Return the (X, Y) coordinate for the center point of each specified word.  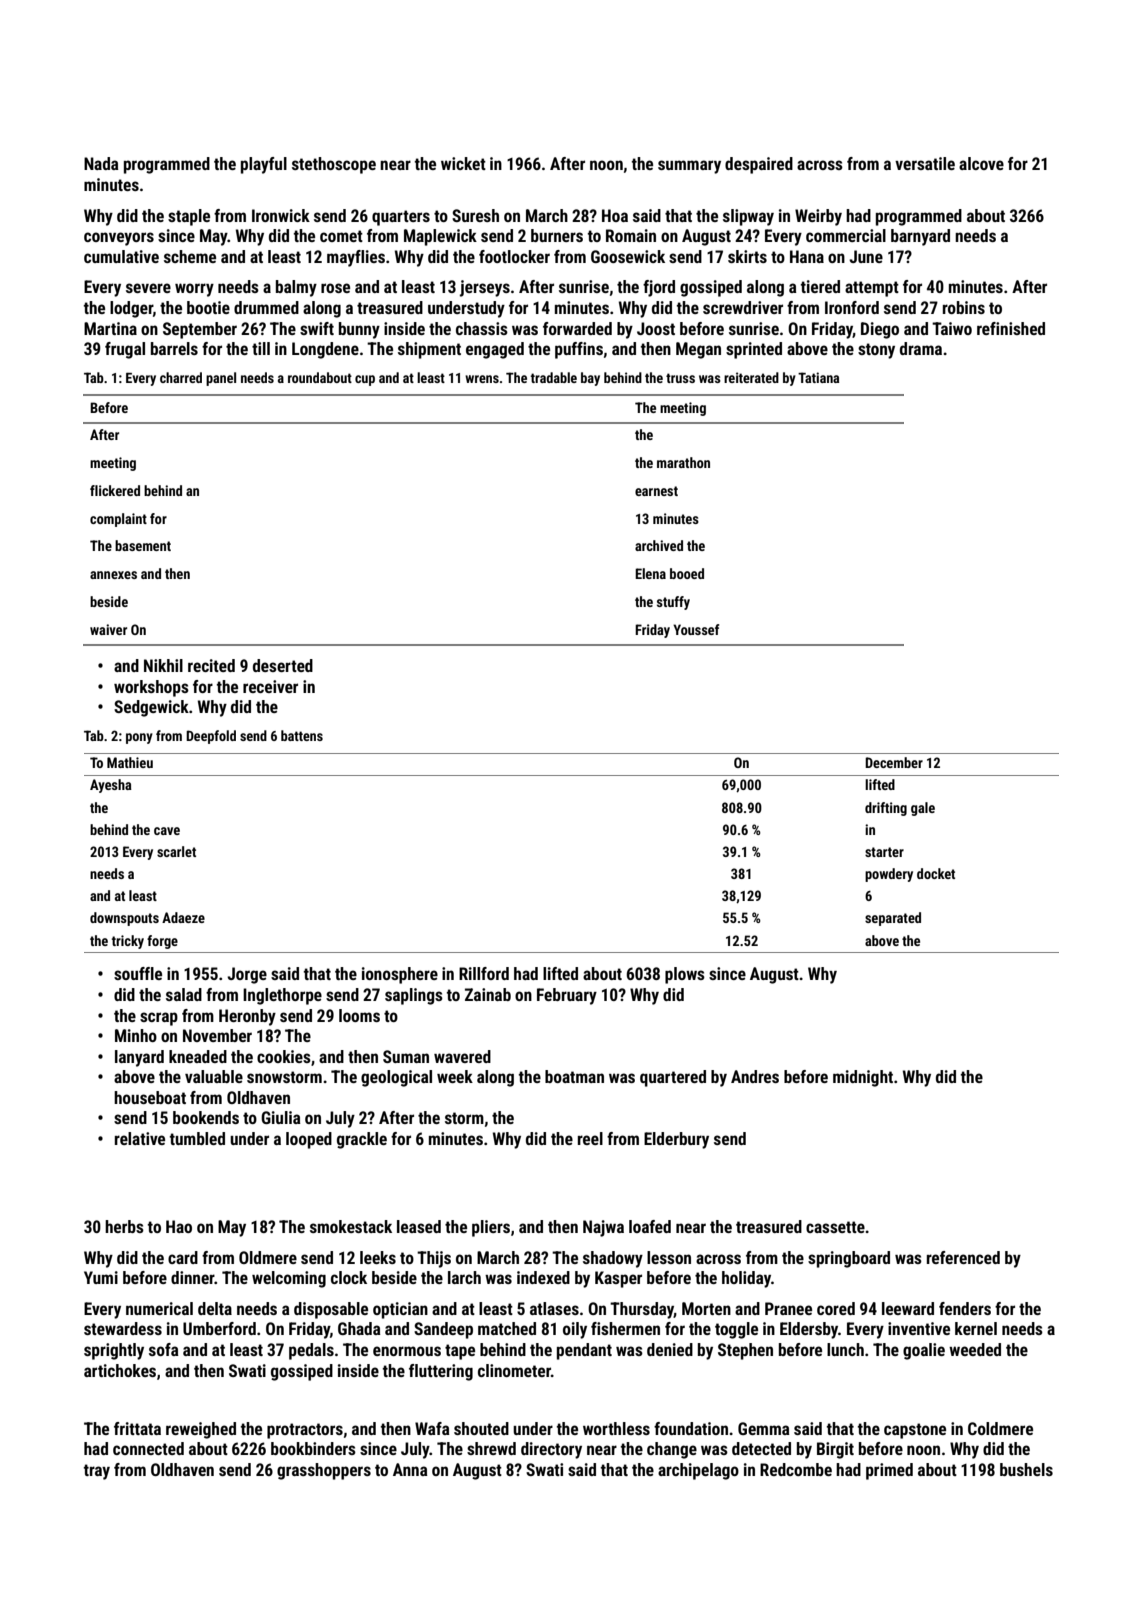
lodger (131, 309)
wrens (482, 379)
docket (936, 873)
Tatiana (818, 377)
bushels (1026, 1469)
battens (302, 735)
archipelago (698, 1471)
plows (685, 975)
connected (148, 1448)
